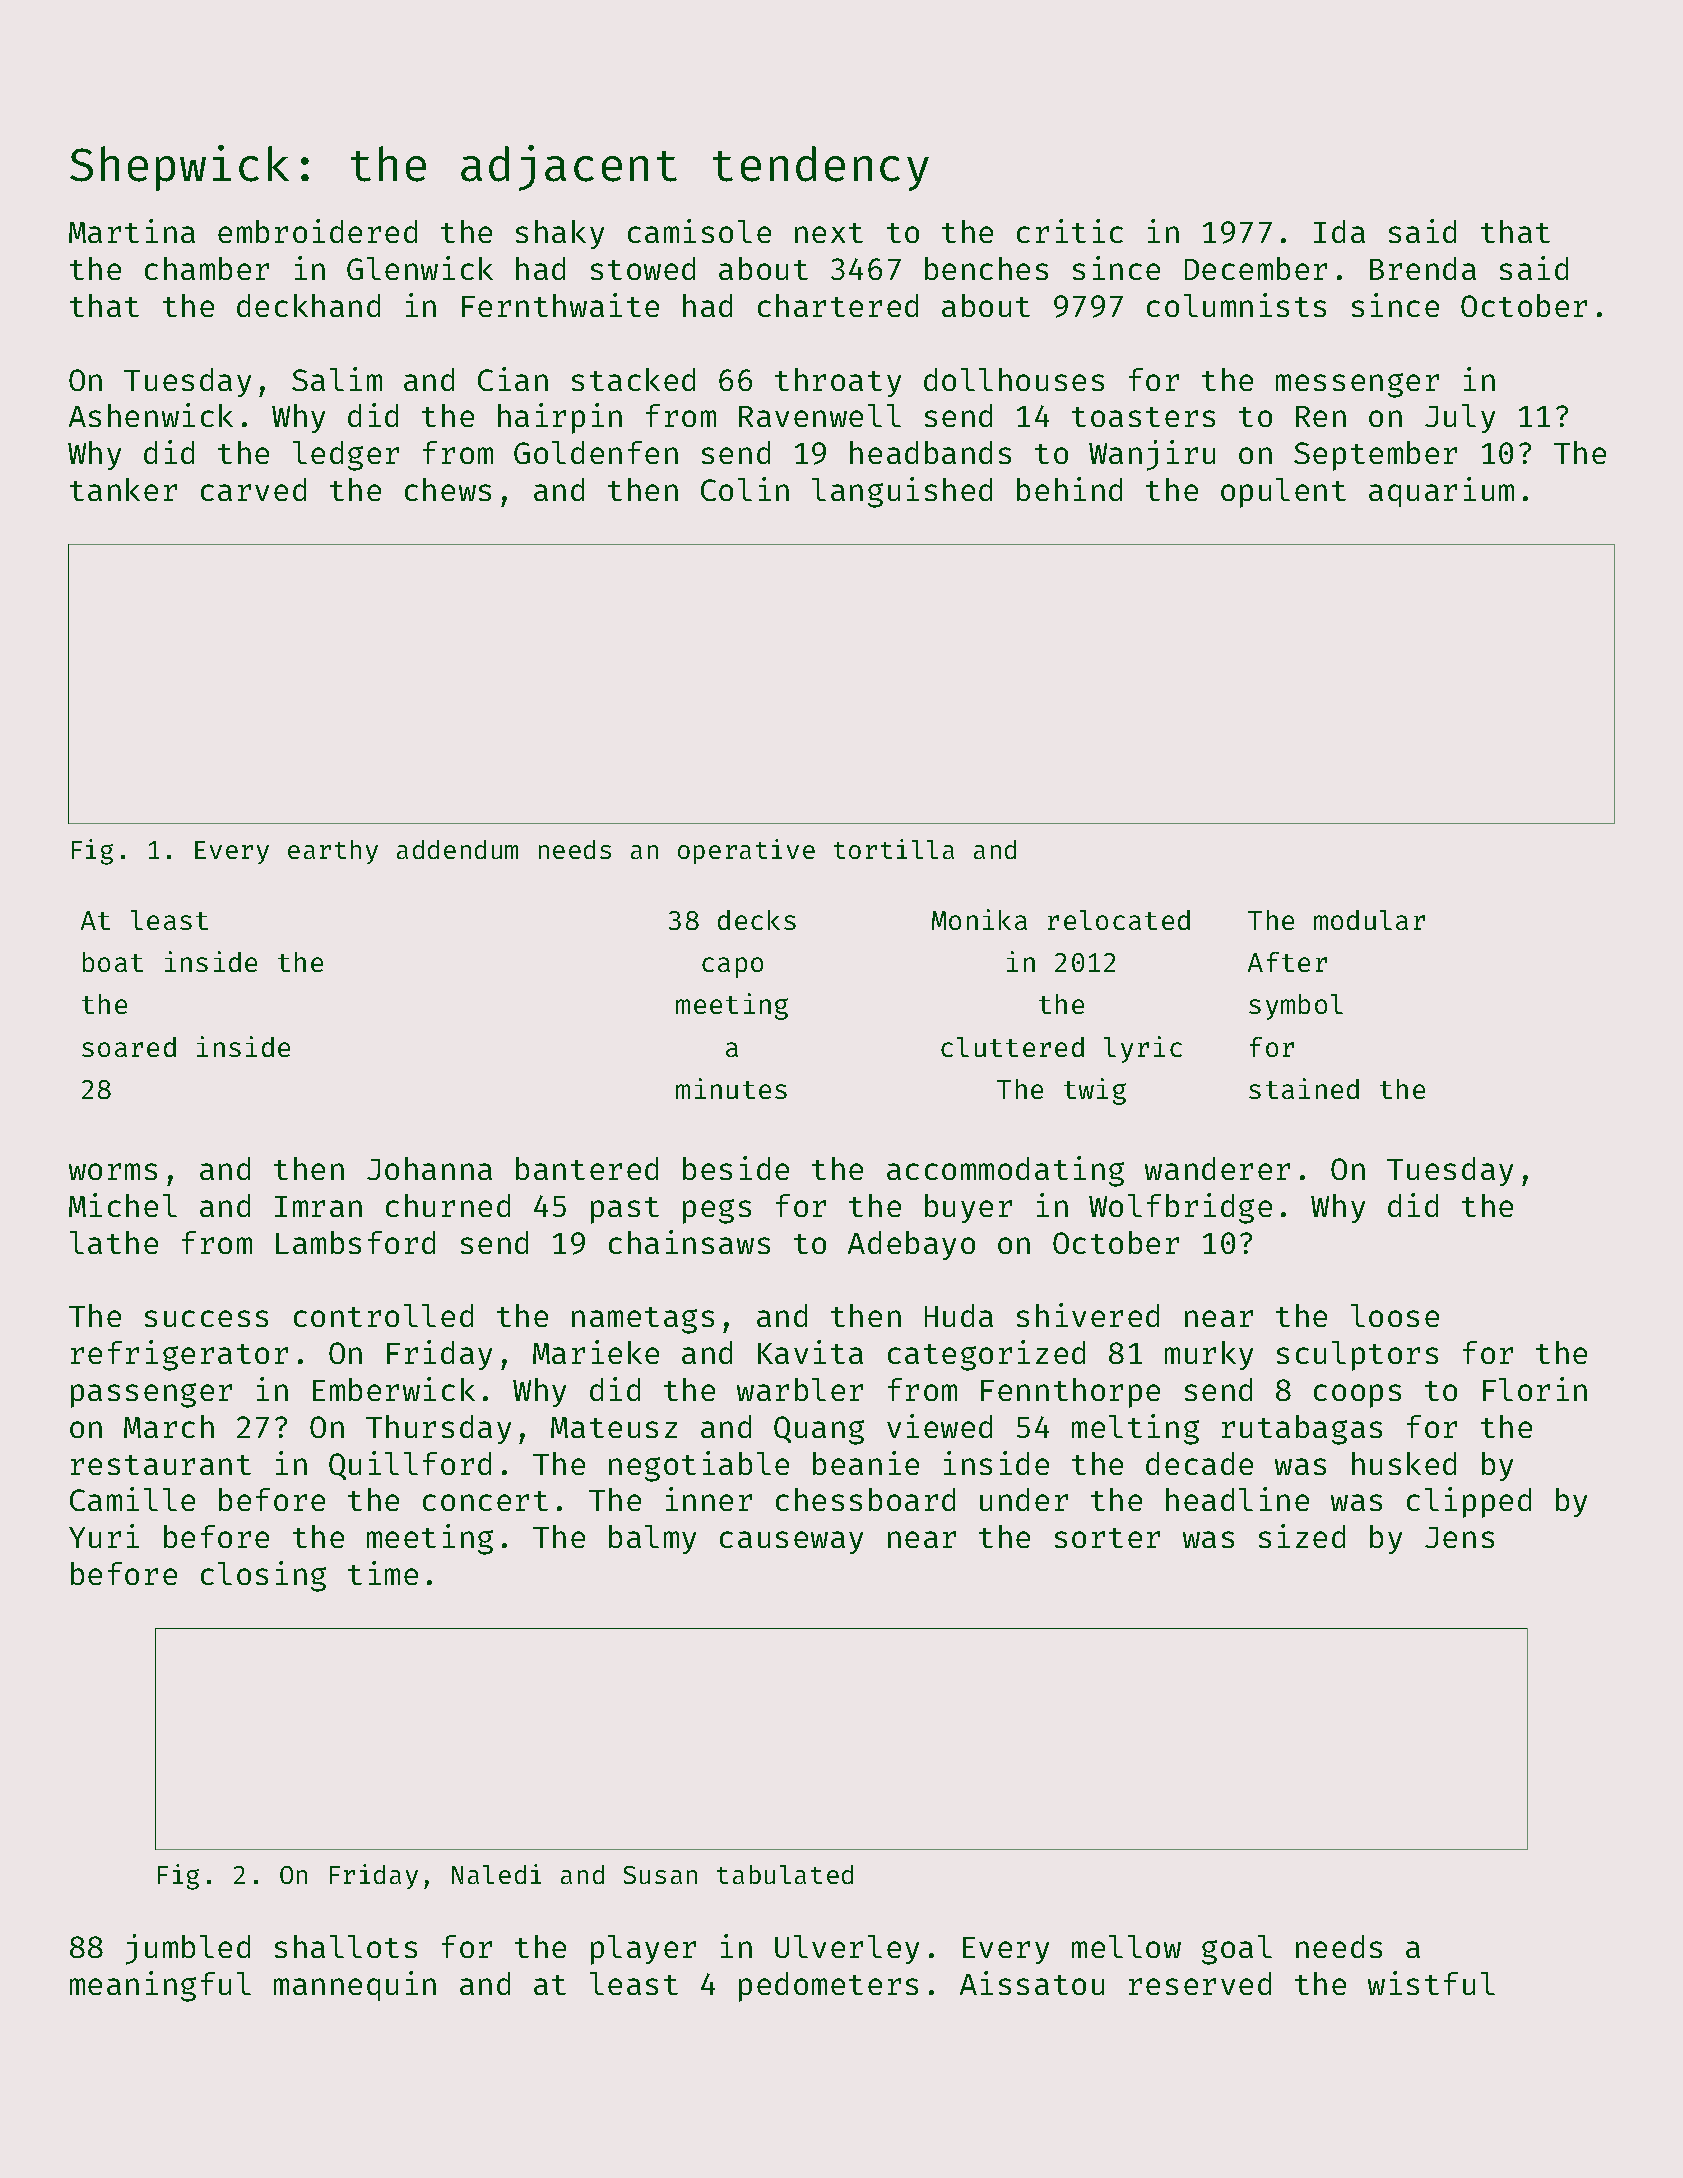 Image resolution: width=1683 pixels, height=2178 pixels. Describe the element at coordinates (1460, 418) in the page. I see `July` at that location.
